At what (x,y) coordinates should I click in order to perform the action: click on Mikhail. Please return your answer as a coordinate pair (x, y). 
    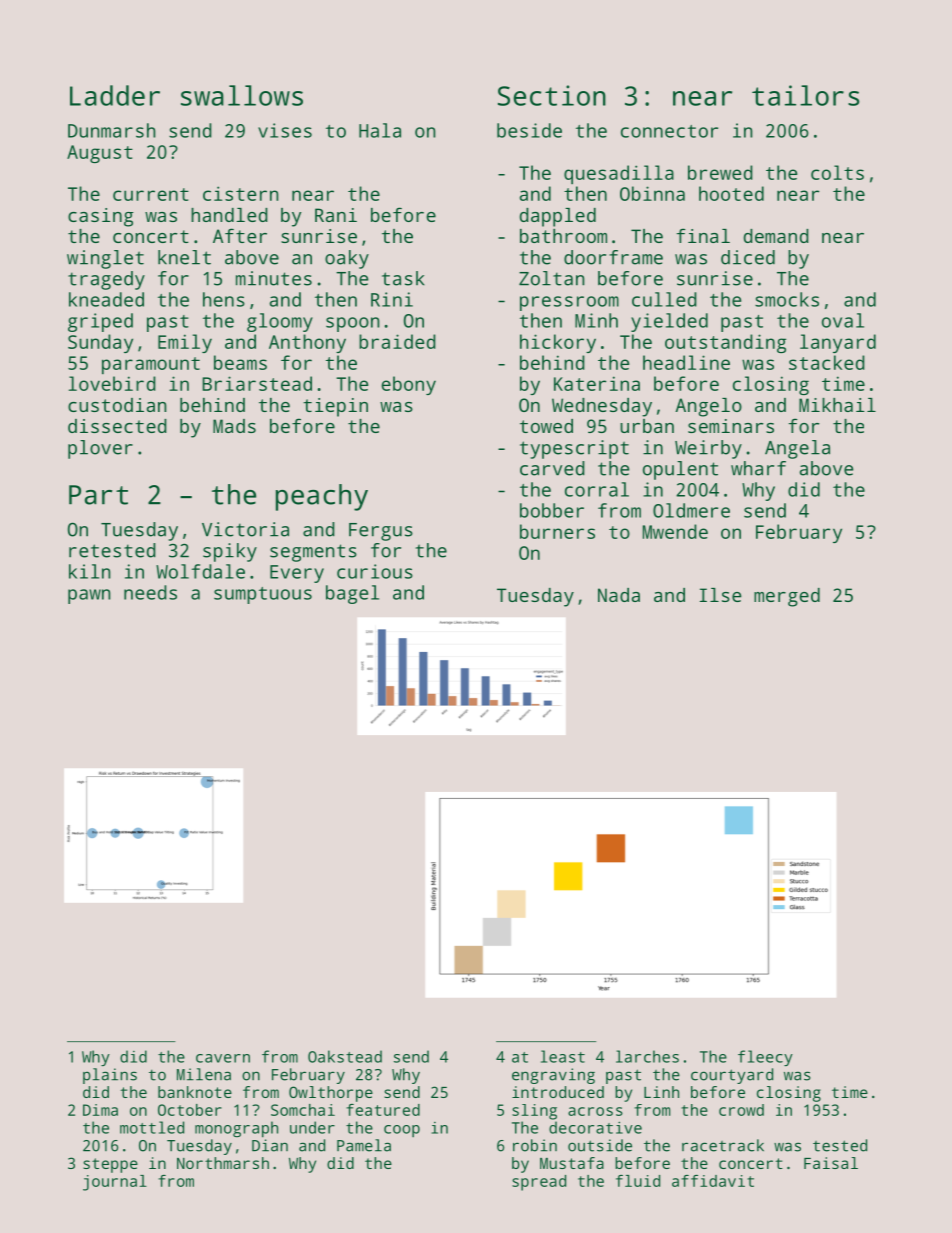
    Looking at the image, I should click on (837, 405).
